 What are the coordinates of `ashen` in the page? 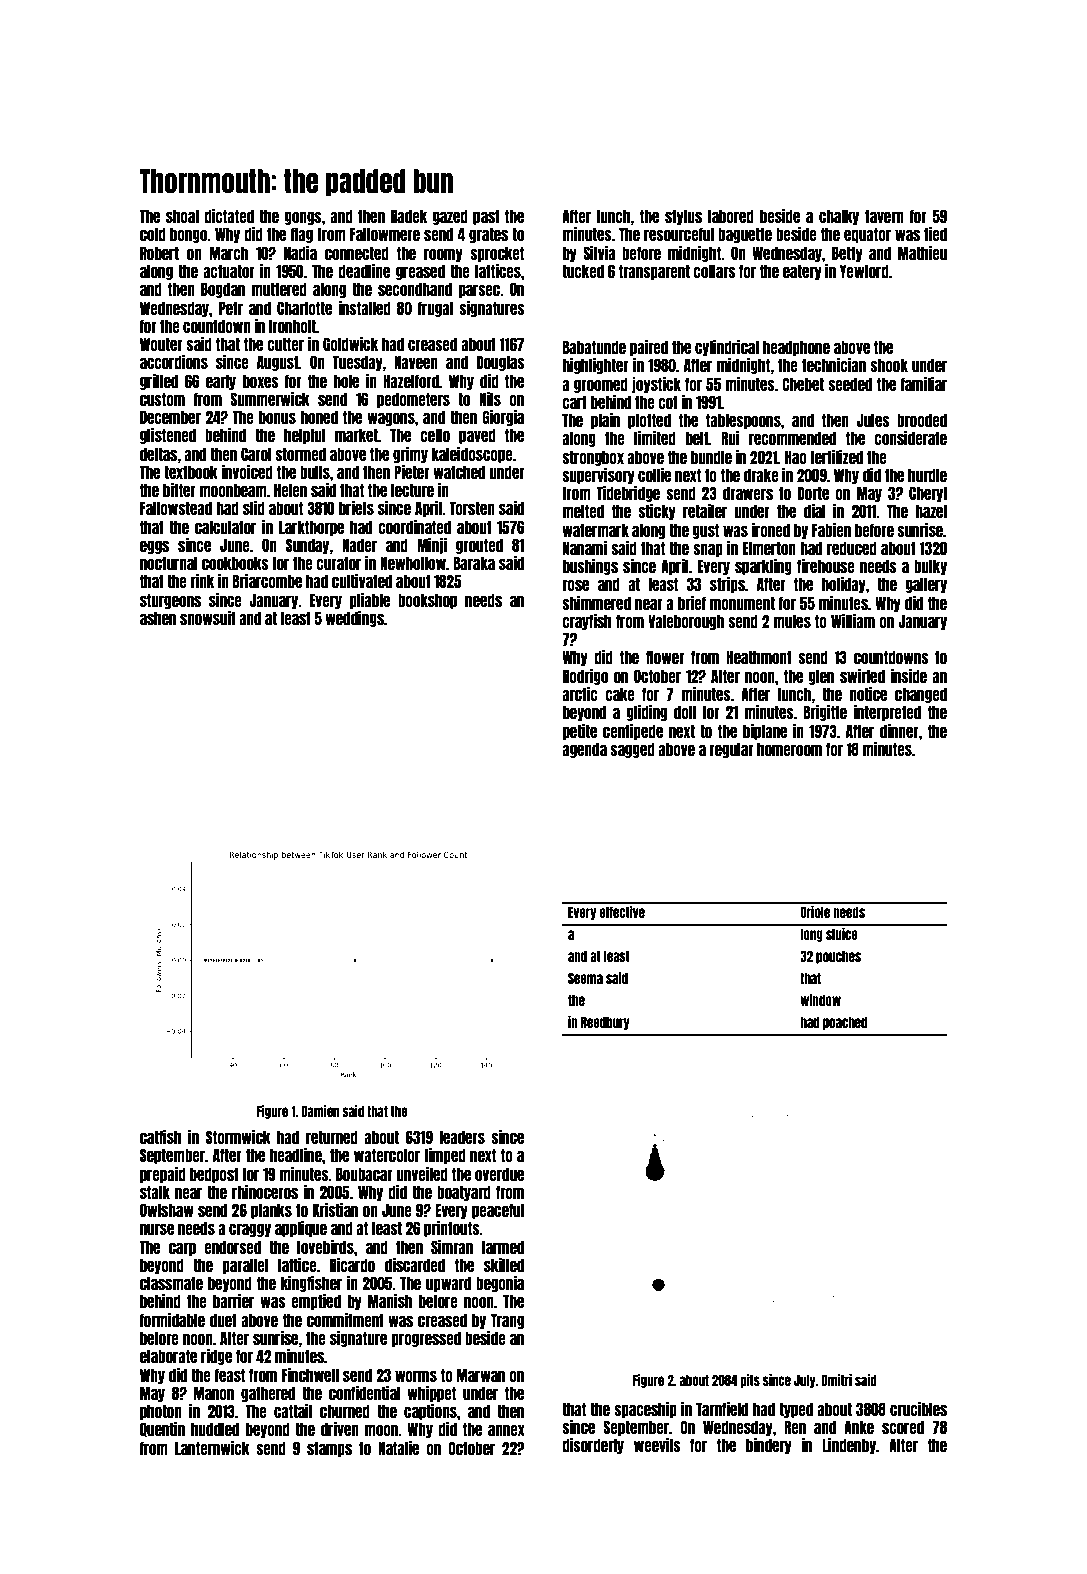 It's located at (158, 618).
